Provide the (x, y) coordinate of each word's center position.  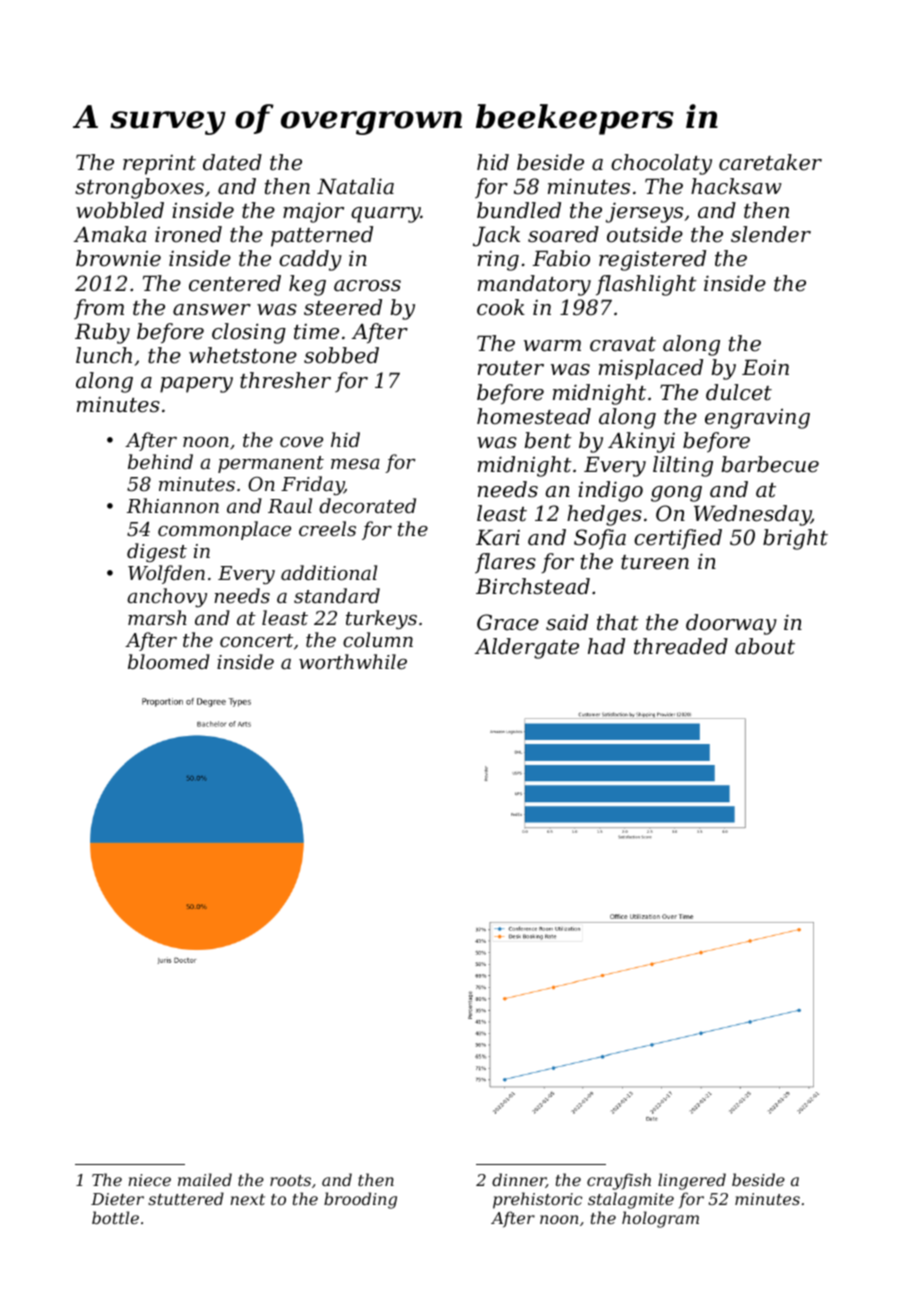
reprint (159, 165)
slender (771, 234)
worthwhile (353, 661)
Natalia (355, 186)
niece (149, 1180)
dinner (519, 1180)
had (606, 646)
